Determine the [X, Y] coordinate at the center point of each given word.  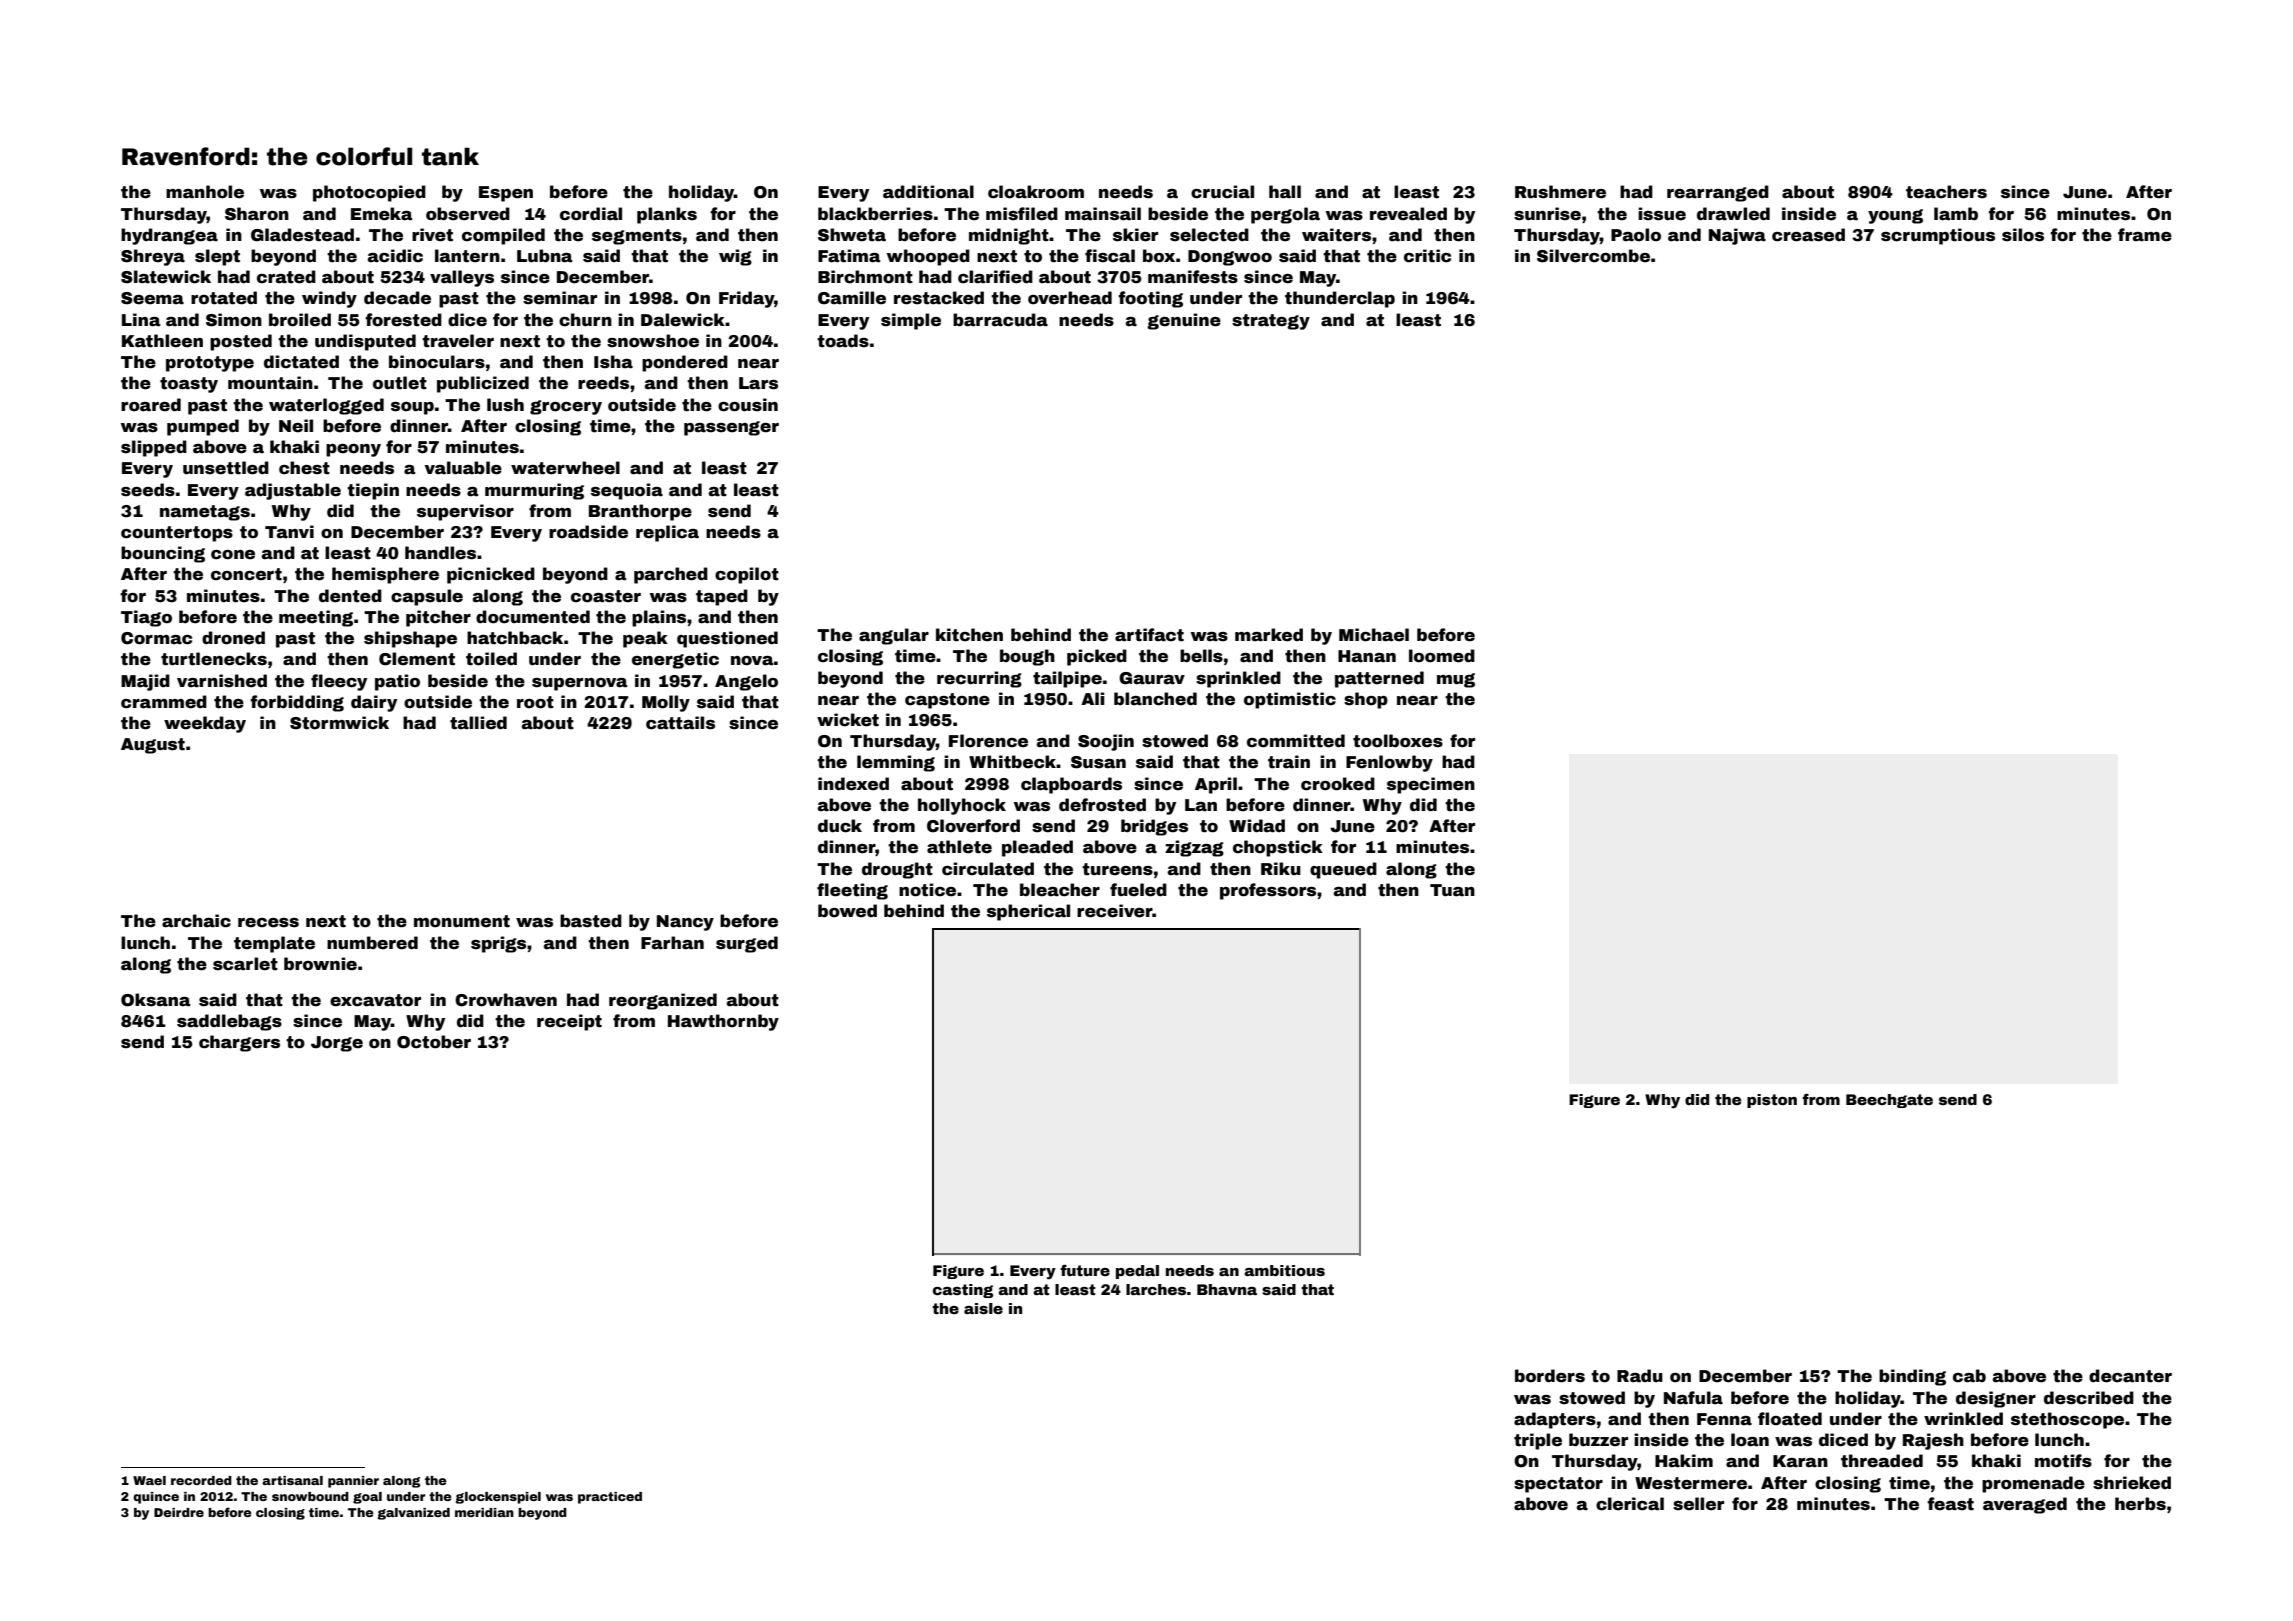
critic [1427, 256]
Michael [1374, 635]
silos [2023, 235]
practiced [610, 1498]
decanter [2130, 1376]
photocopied [369, 193]
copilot [747, 575]
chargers [239, 1043]
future [1085, 1270]
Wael [149, 1480]
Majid [145, 682]
